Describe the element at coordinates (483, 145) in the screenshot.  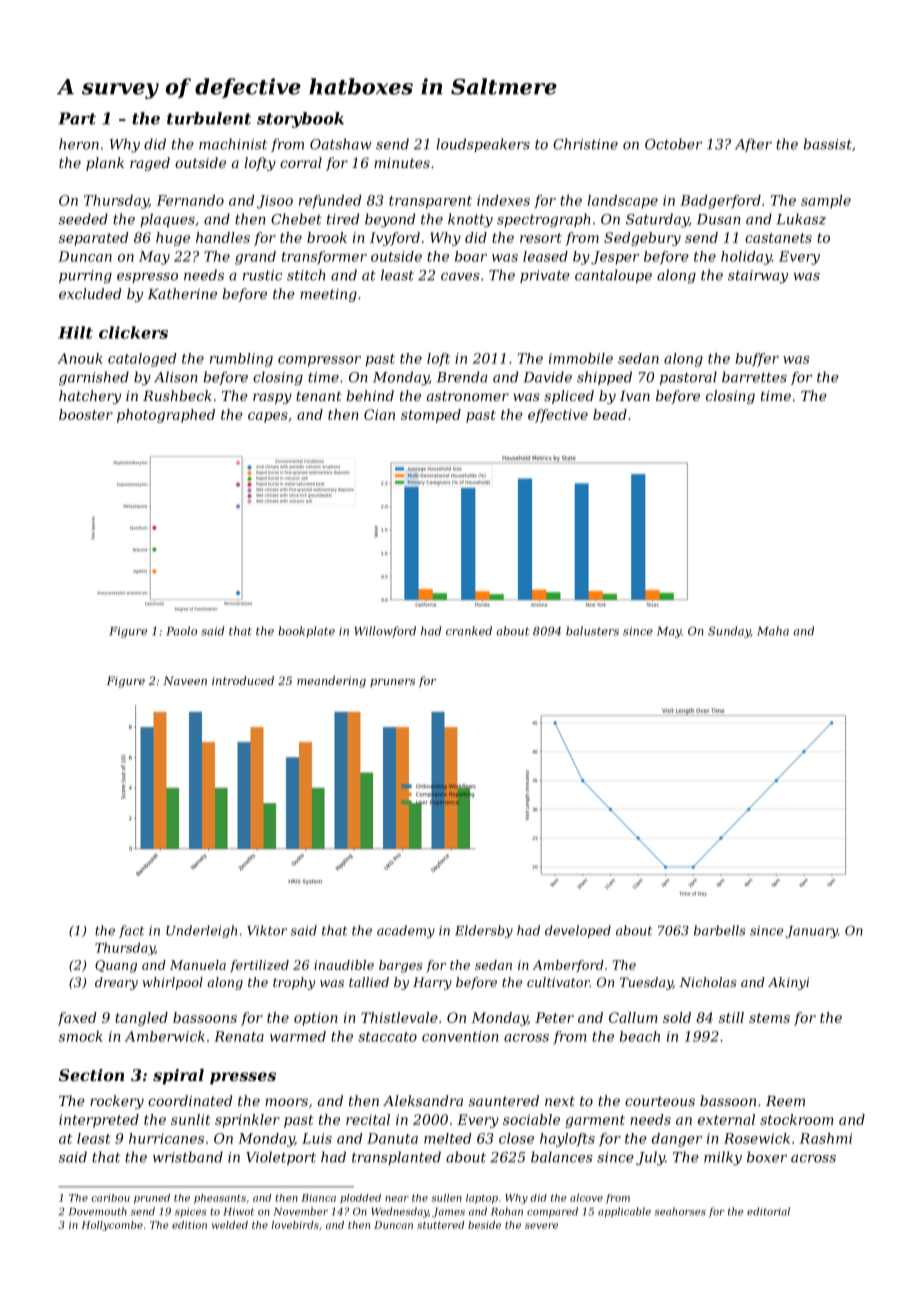
I see `loudspeakers` at that location.
